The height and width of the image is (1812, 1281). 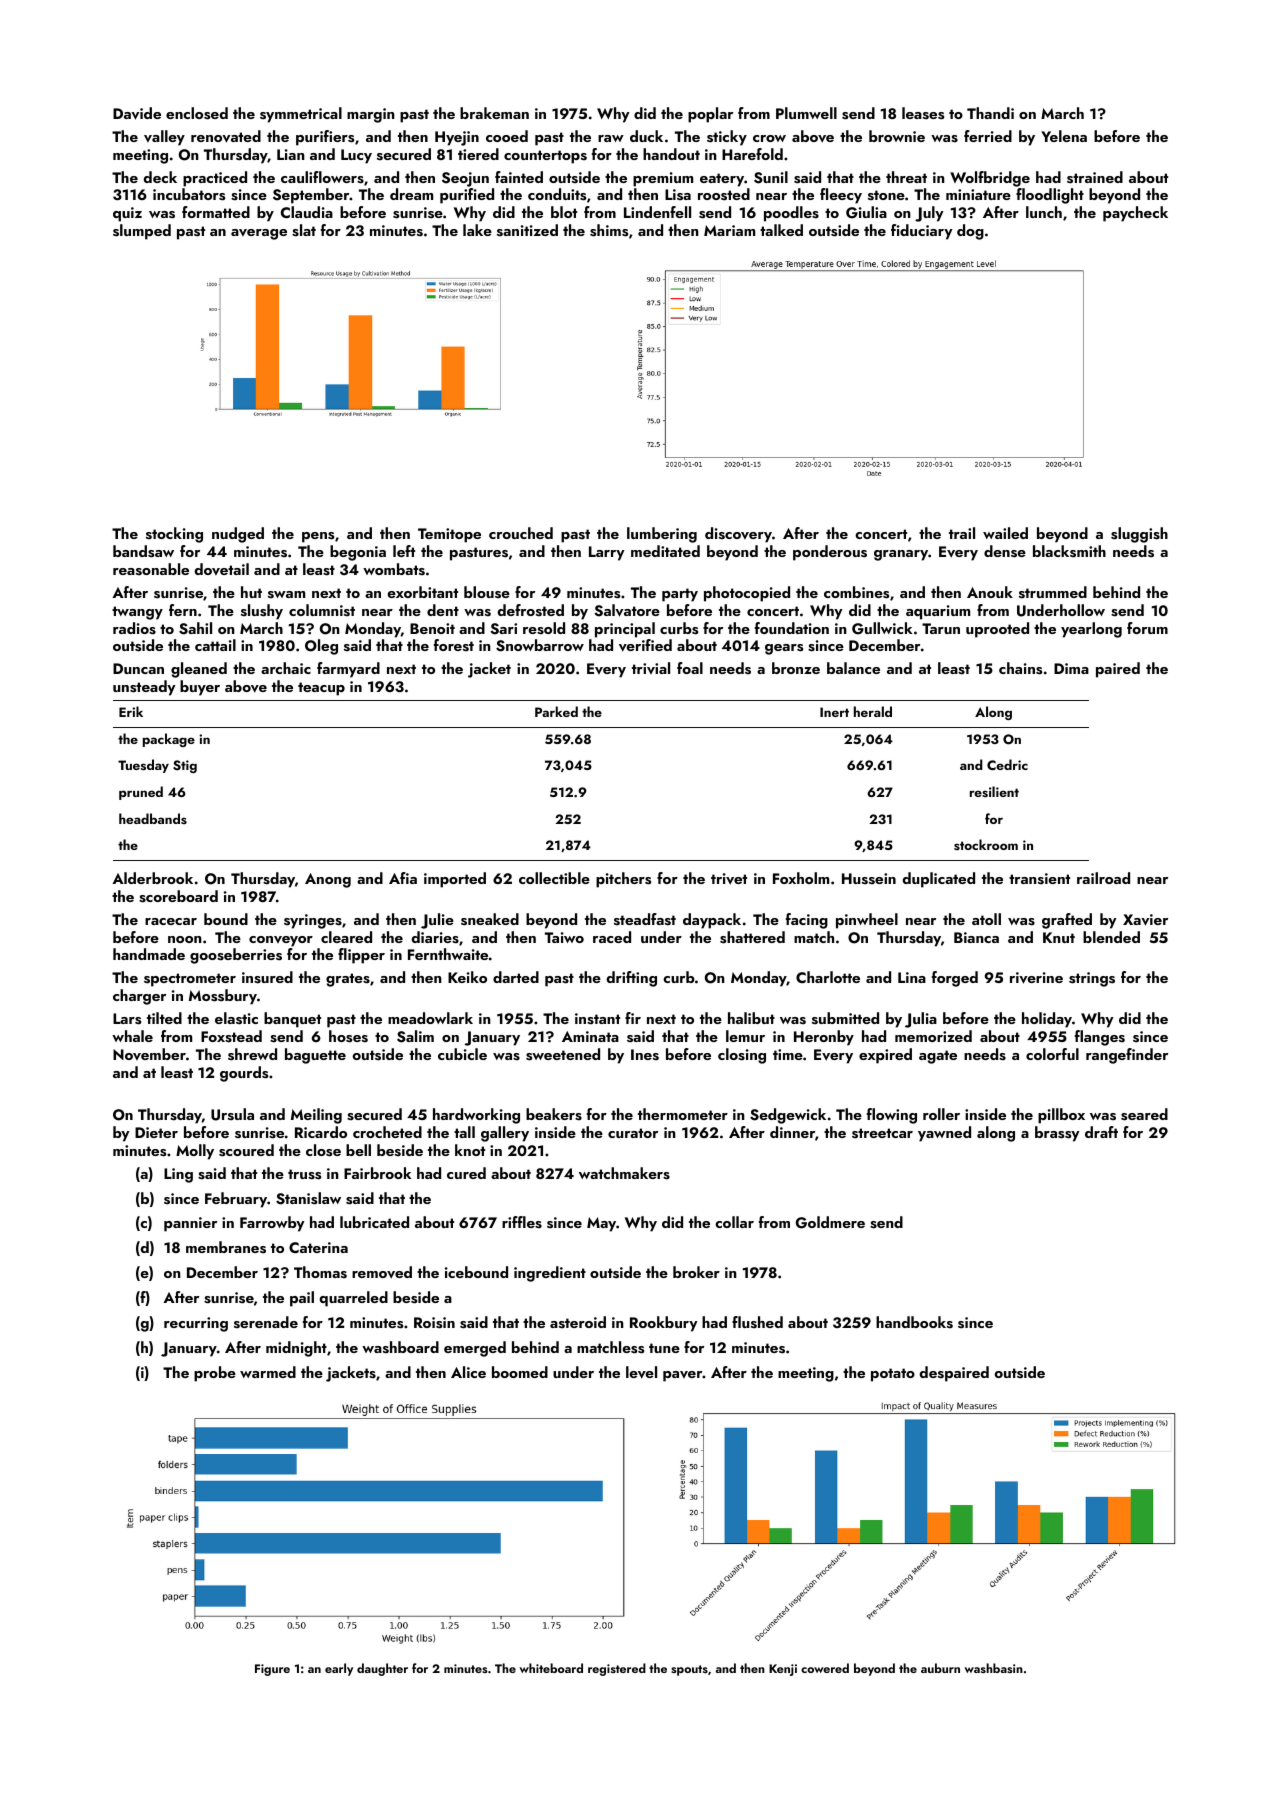 What do you see at coordinates (339, 1669) in the image?
I see `early` at bounding box center [339, 1669].
